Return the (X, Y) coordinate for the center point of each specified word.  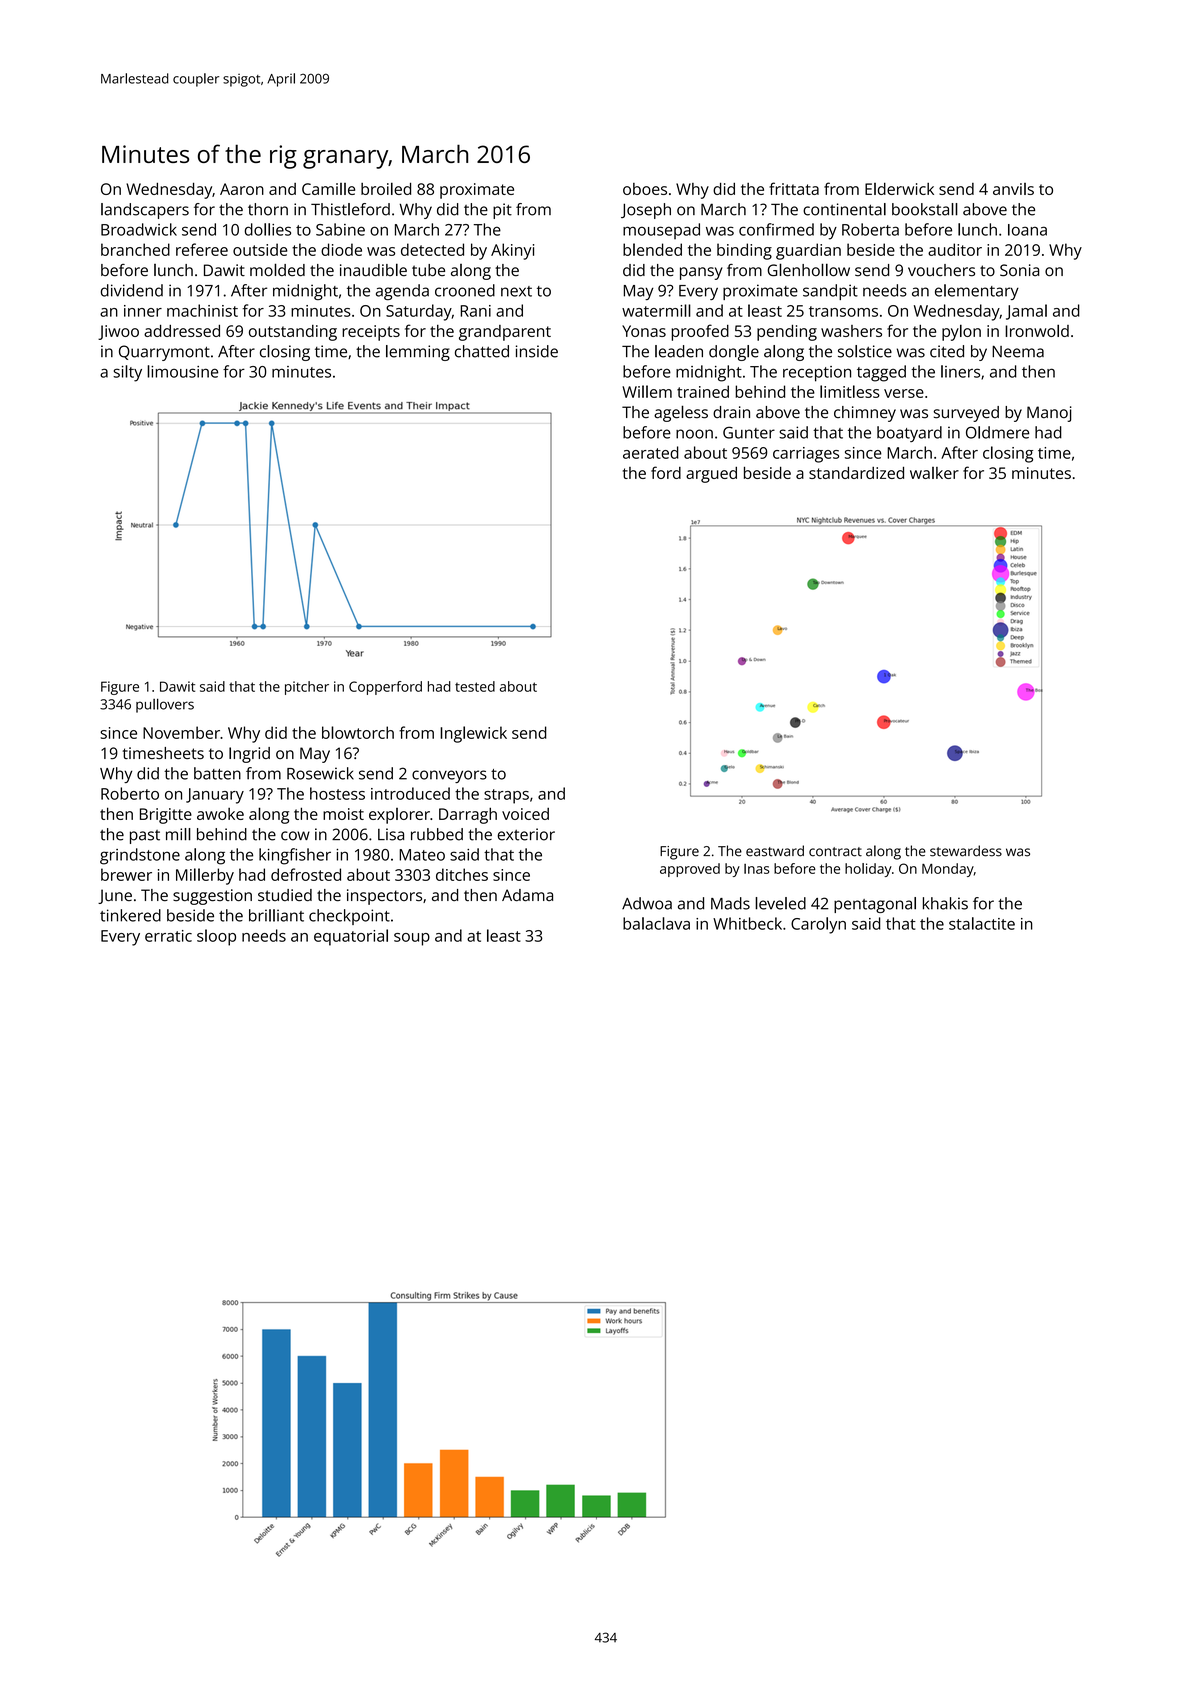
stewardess (966, 851)
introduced (410, 793)
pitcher (307, 688)
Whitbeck (747, 923)
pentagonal (875, 905)
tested (475, 686)
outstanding (293, 333)
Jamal (1026, 312)
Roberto (130, 793)
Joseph (646, 211)
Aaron (242, 189)
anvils (1013, 189)
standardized (856, 473)
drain (731, 412)
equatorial (351, 937)
